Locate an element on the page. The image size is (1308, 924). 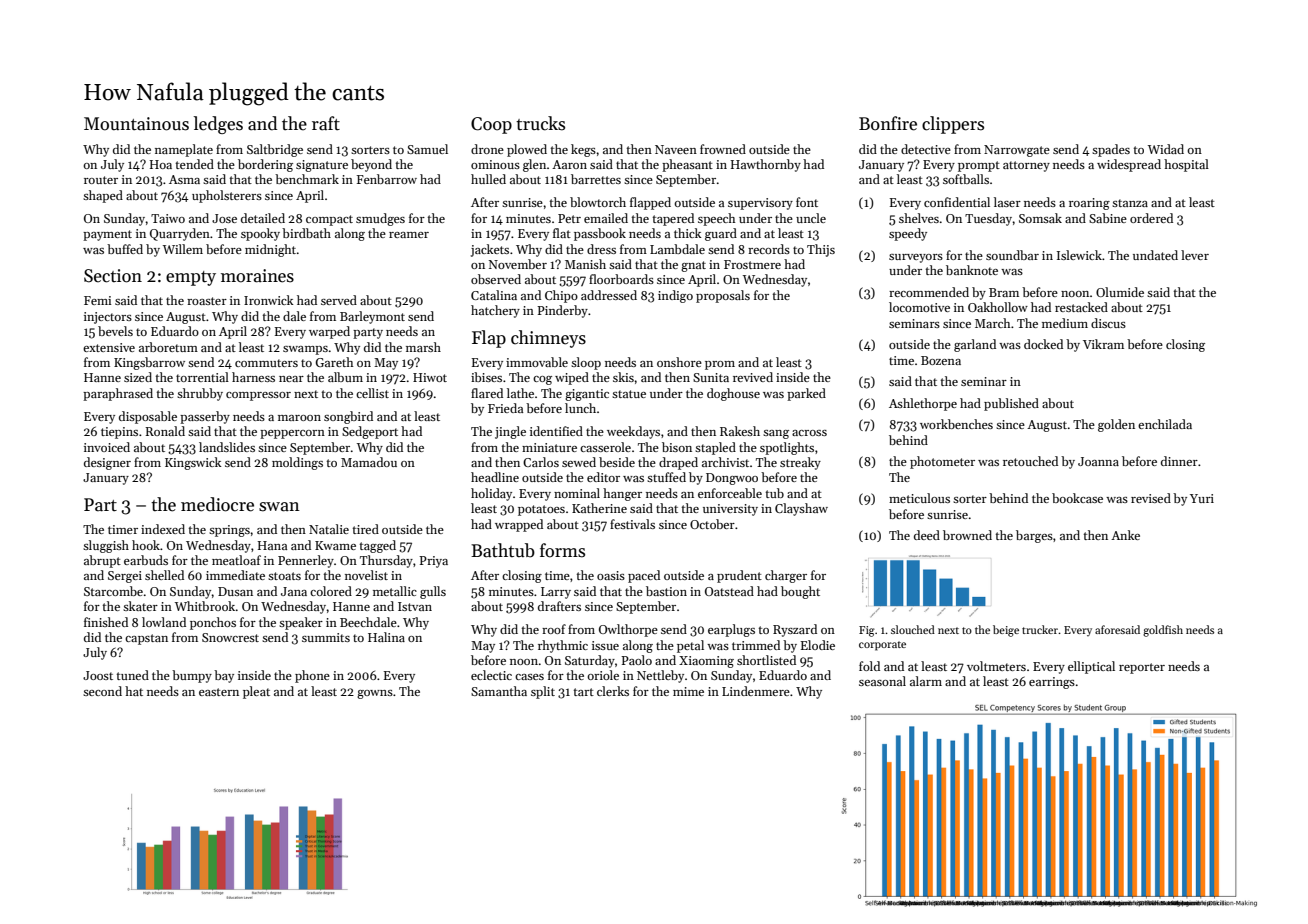
earrings is located at coordinates (1052, 683).
